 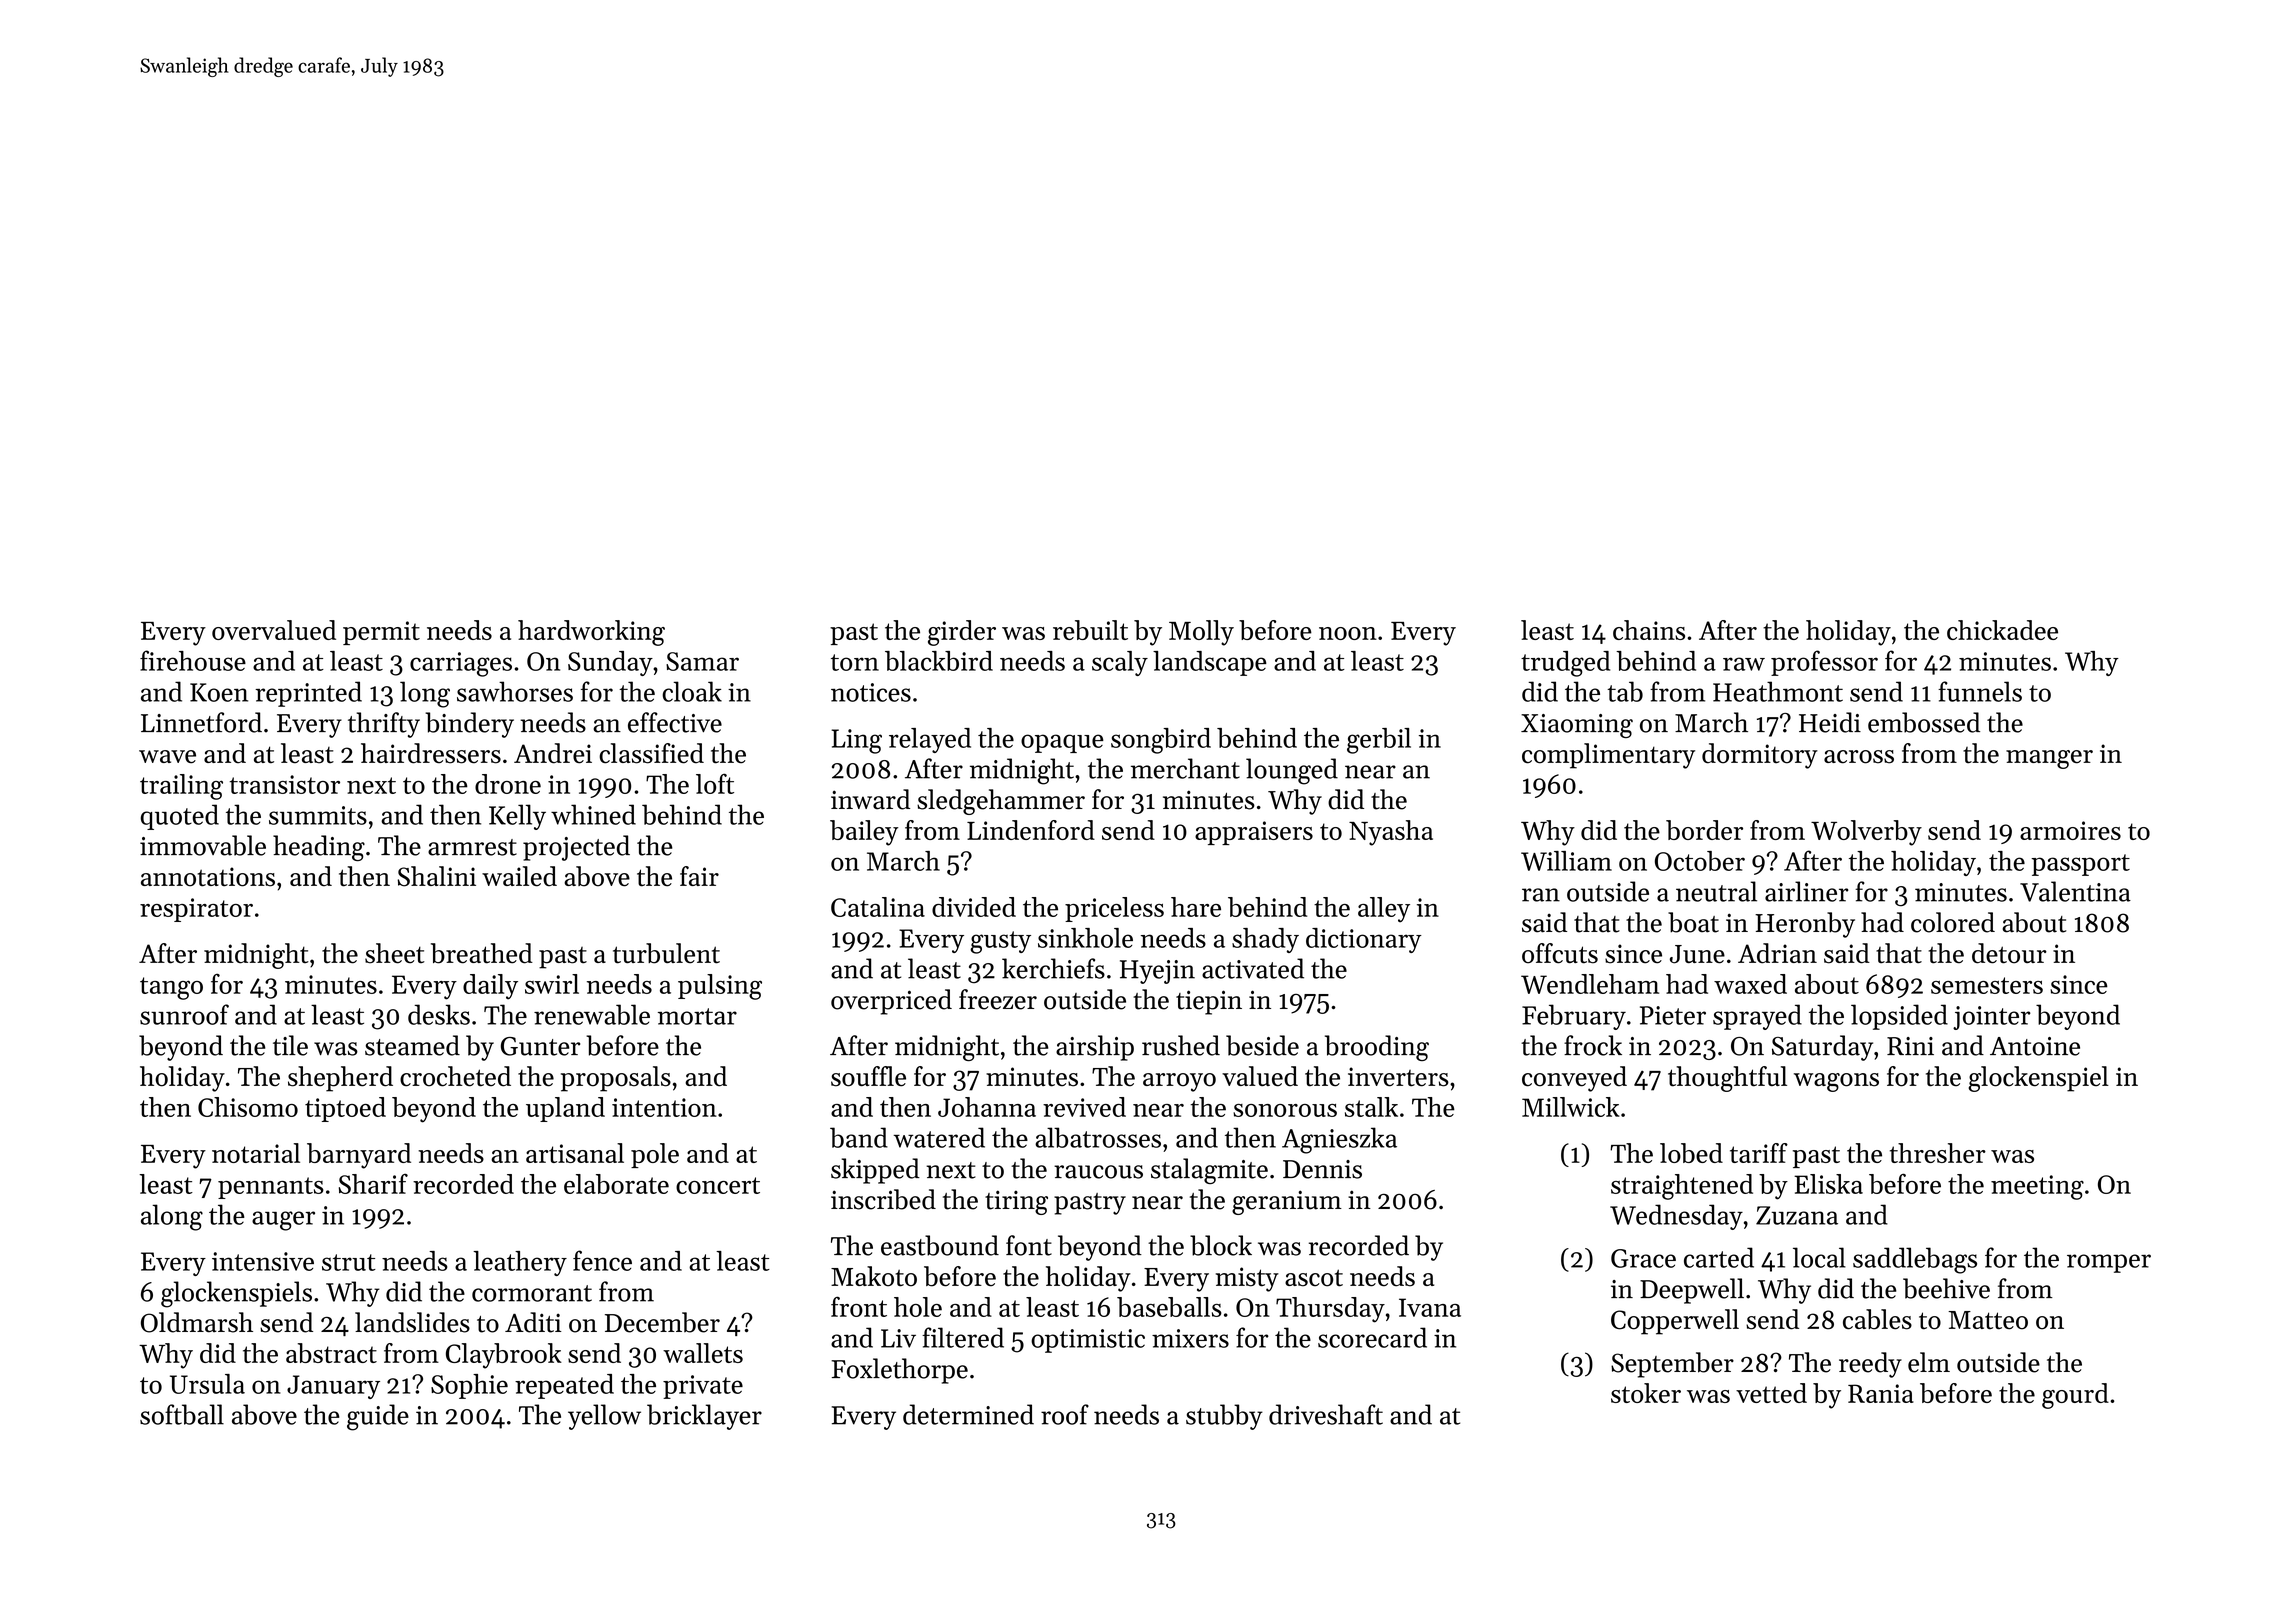 What do you see at coordinates (870, 799) in the image?
I see `inward` at bounding box center [870, 799].
